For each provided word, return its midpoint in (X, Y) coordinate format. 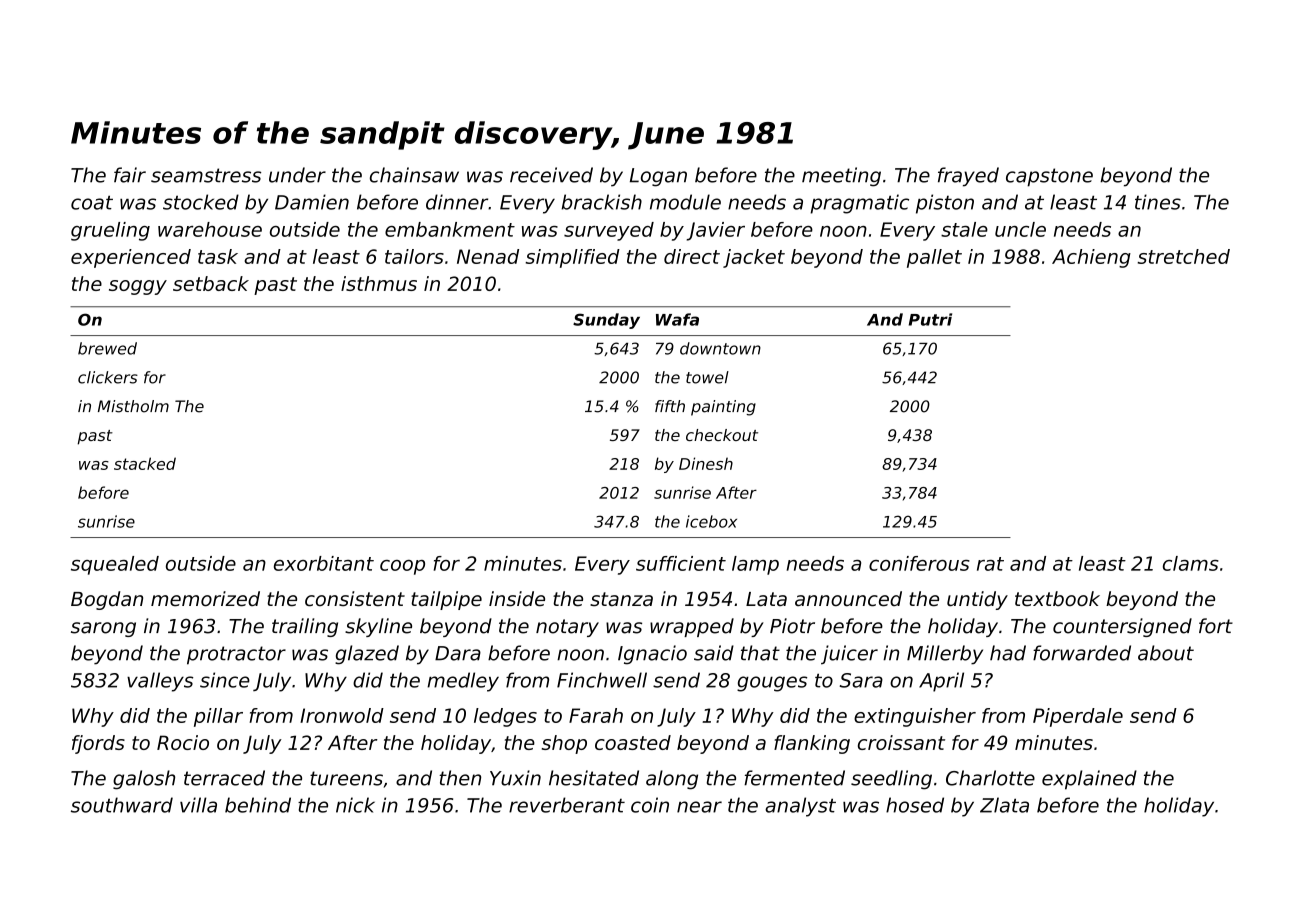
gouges (772, 684)
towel (707, 377)
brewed (107, 348)
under (297, 175)
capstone (1049, 177)
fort (1216, 626)
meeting (841, 177)
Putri (930, 319)
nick (355, 805)
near (699, 807)
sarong (103, 629)
